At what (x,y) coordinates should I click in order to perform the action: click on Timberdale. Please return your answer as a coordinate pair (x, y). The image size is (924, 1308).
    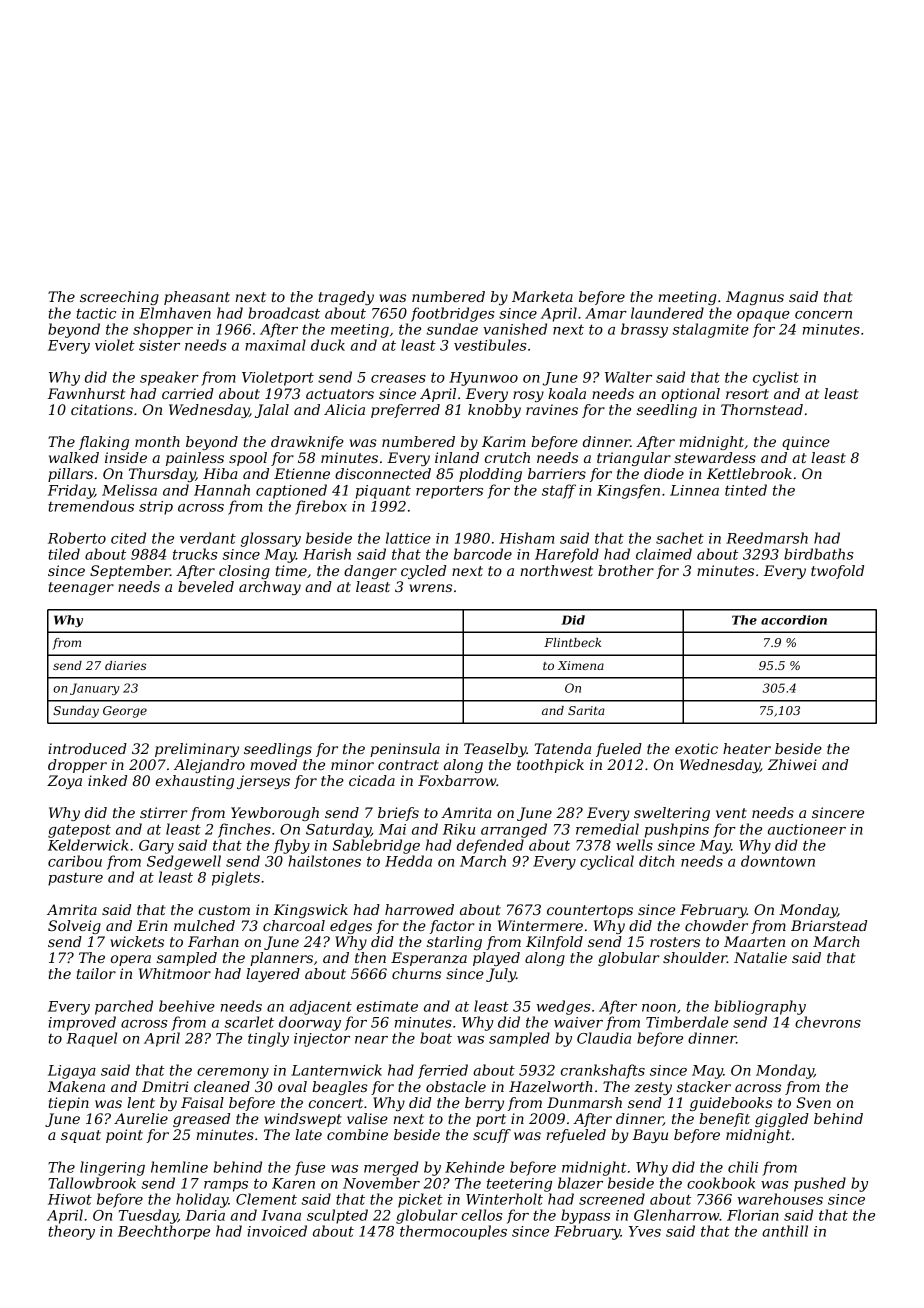
    Looking at the image, I should click on (687, 1022).
